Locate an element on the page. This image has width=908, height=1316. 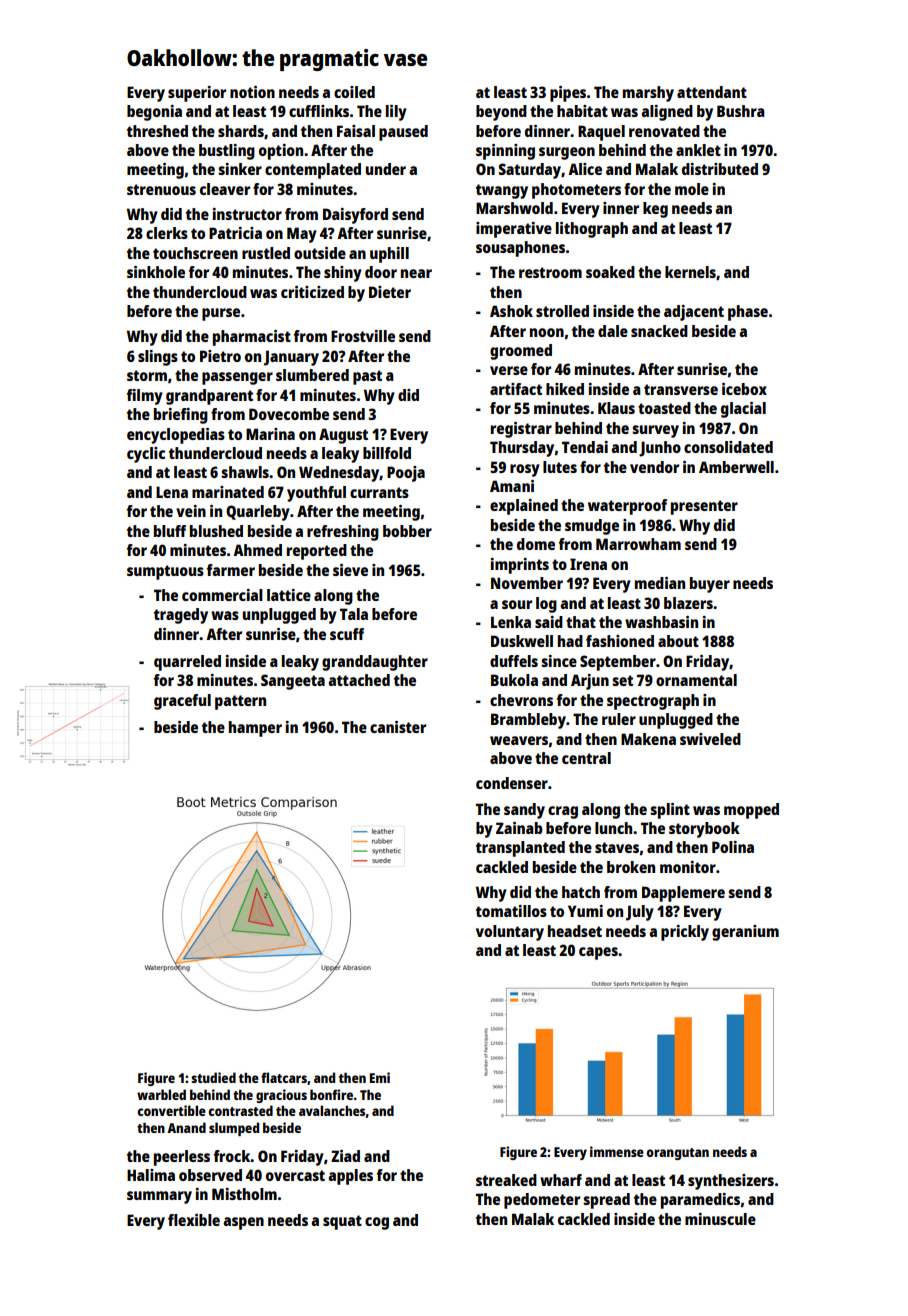
aspen is located at coordinates (243, 1223).
